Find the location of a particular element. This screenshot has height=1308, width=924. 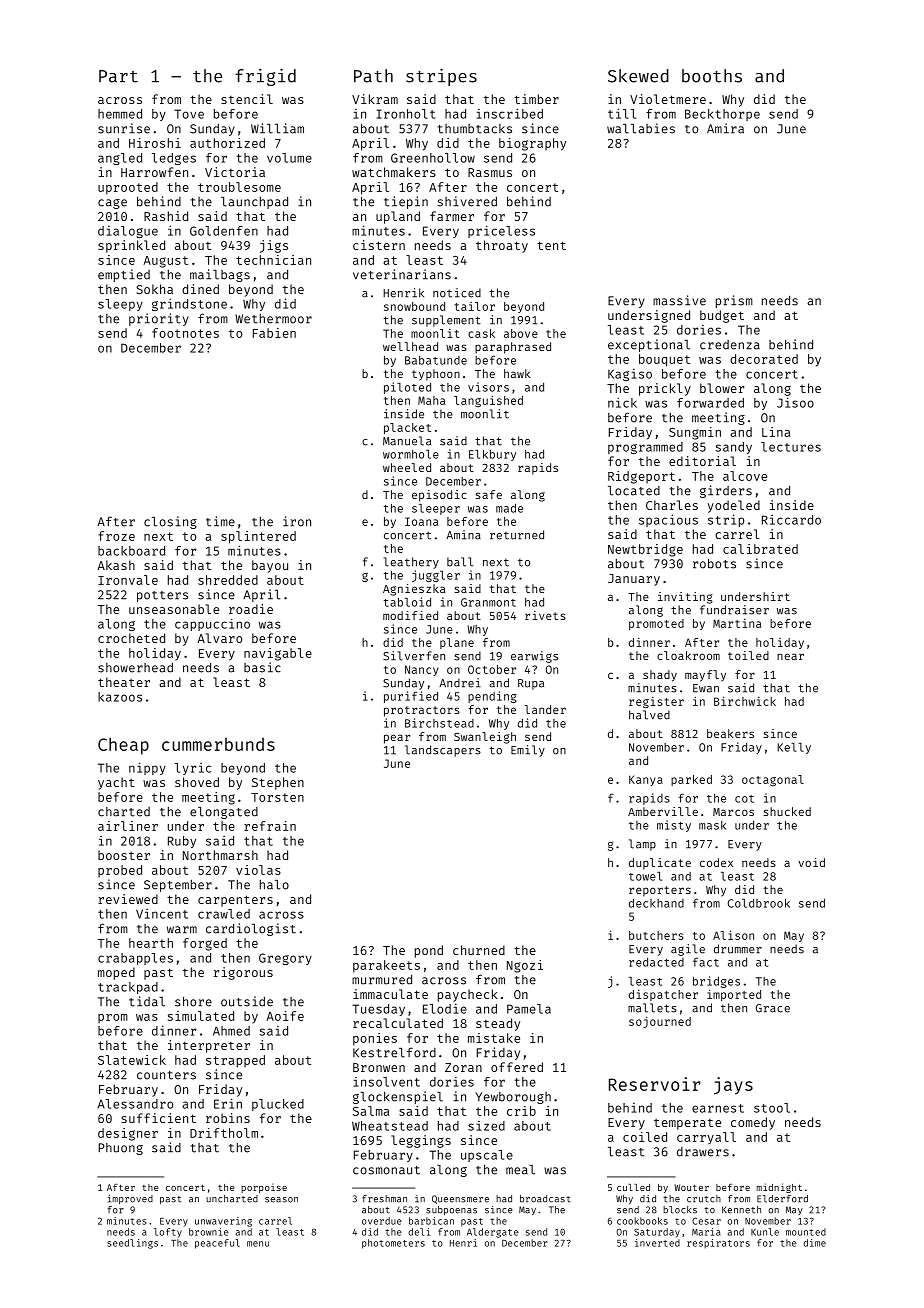

stool is located at coordinates (772, 1108).
